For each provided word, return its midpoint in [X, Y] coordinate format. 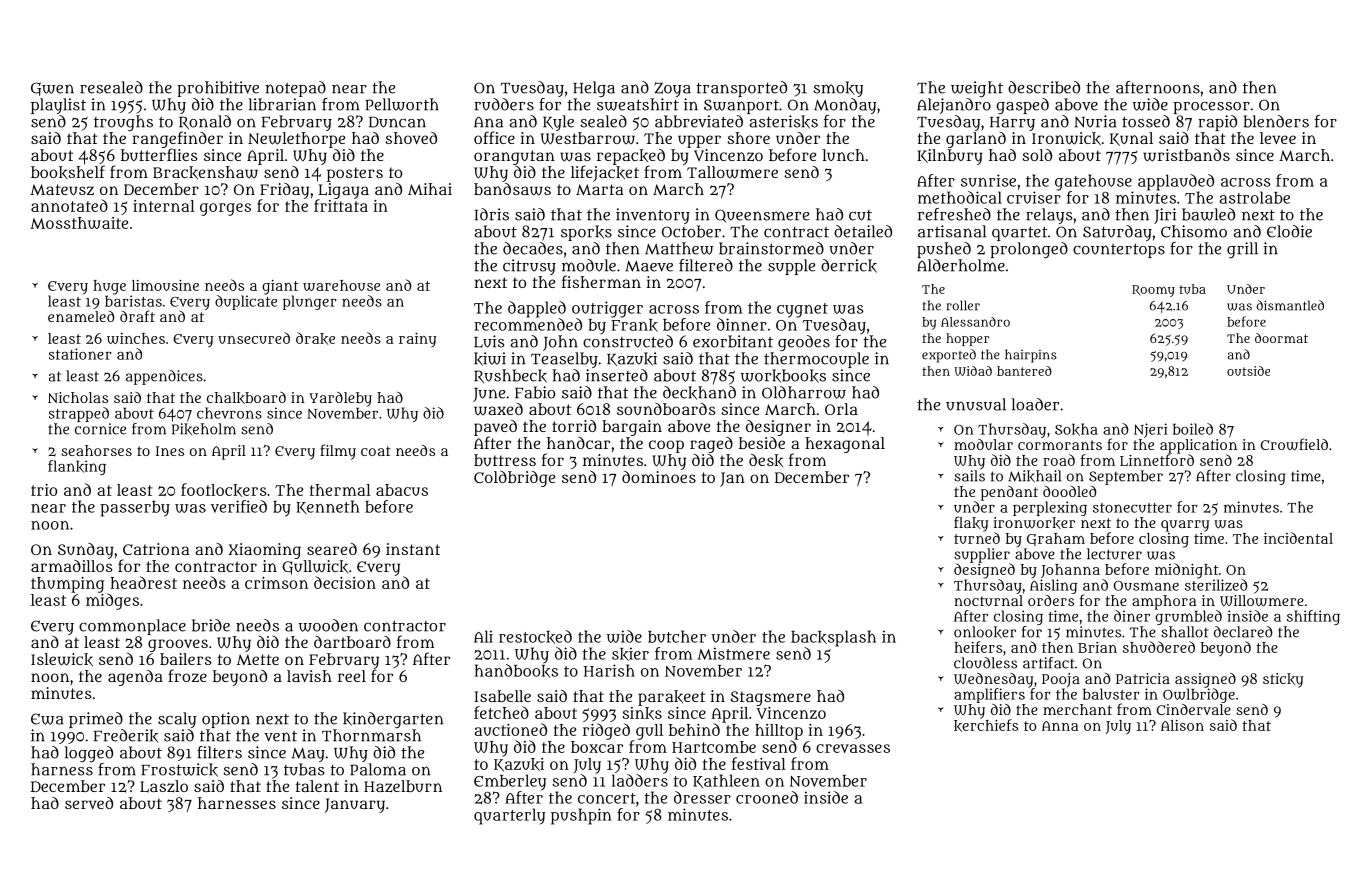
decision [345, 582]
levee [1278, 138]
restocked [535, 637]
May [308, 755]
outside [1248, 371]
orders [1051, 600]
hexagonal [845, 445]
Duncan [397, 122]
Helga [594, 89]
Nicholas [78, 397]
